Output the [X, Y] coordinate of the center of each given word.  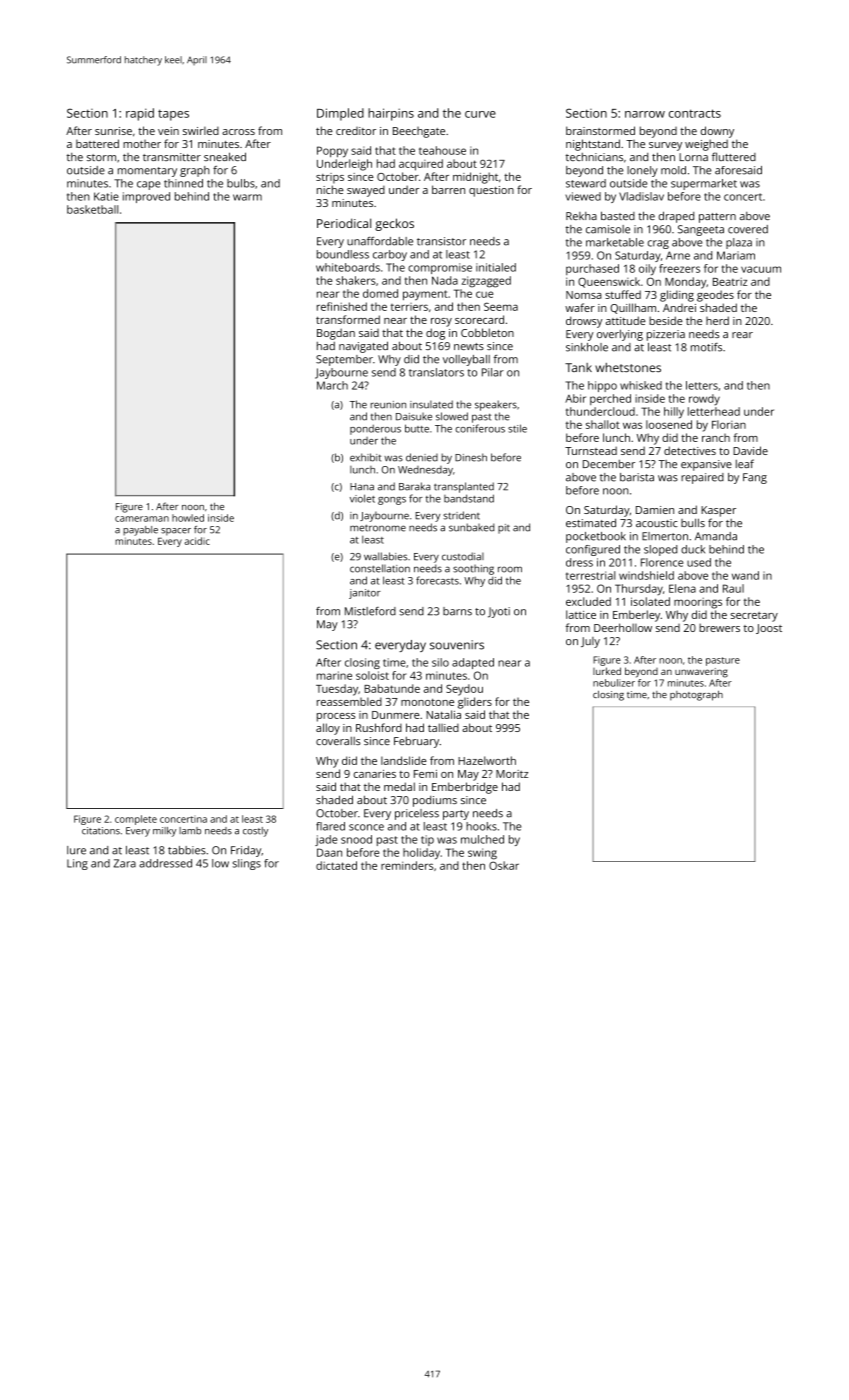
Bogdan [336, 334]
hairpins [391, 114]
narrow [645, 114]
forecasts [437, 580]
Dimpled [340, 114]
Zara [125, 863]
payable [140, 531]
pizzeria [666, 335]
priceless [417, 814]
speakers [496, 405]
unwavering [701, 673]
